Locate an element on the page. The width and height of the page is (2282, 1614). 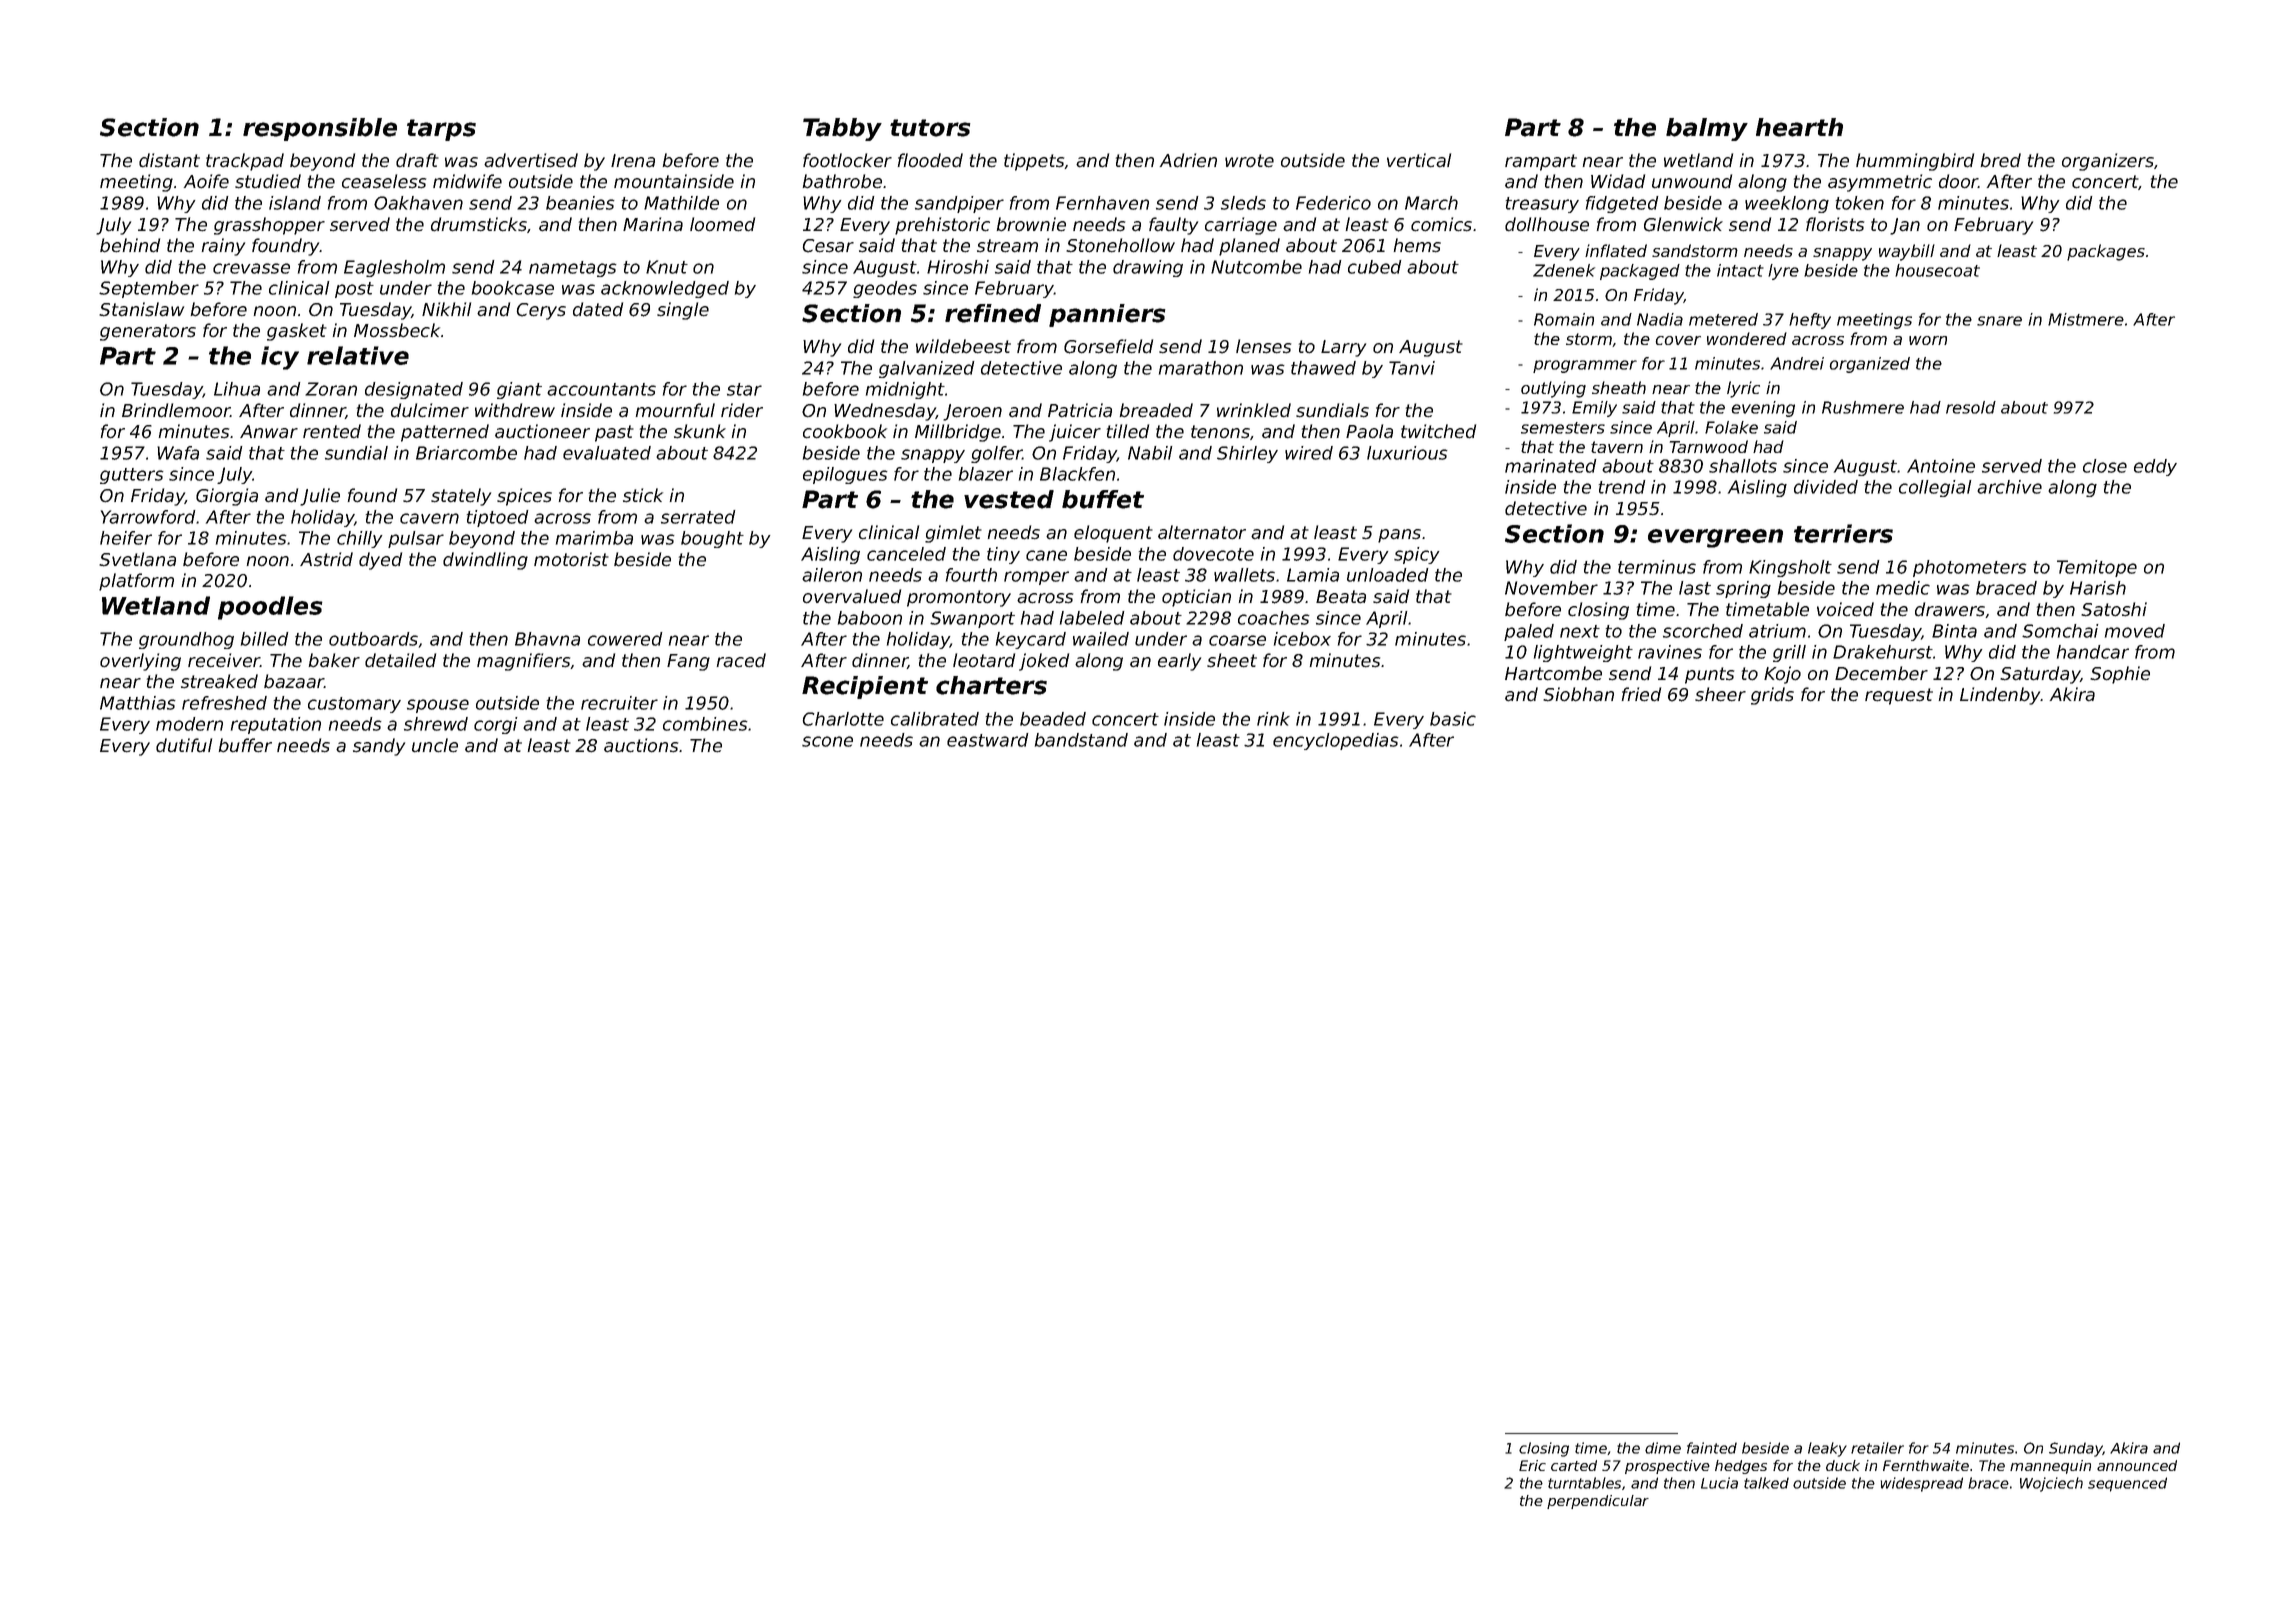
uncle is located at coordinates (435, 745).
